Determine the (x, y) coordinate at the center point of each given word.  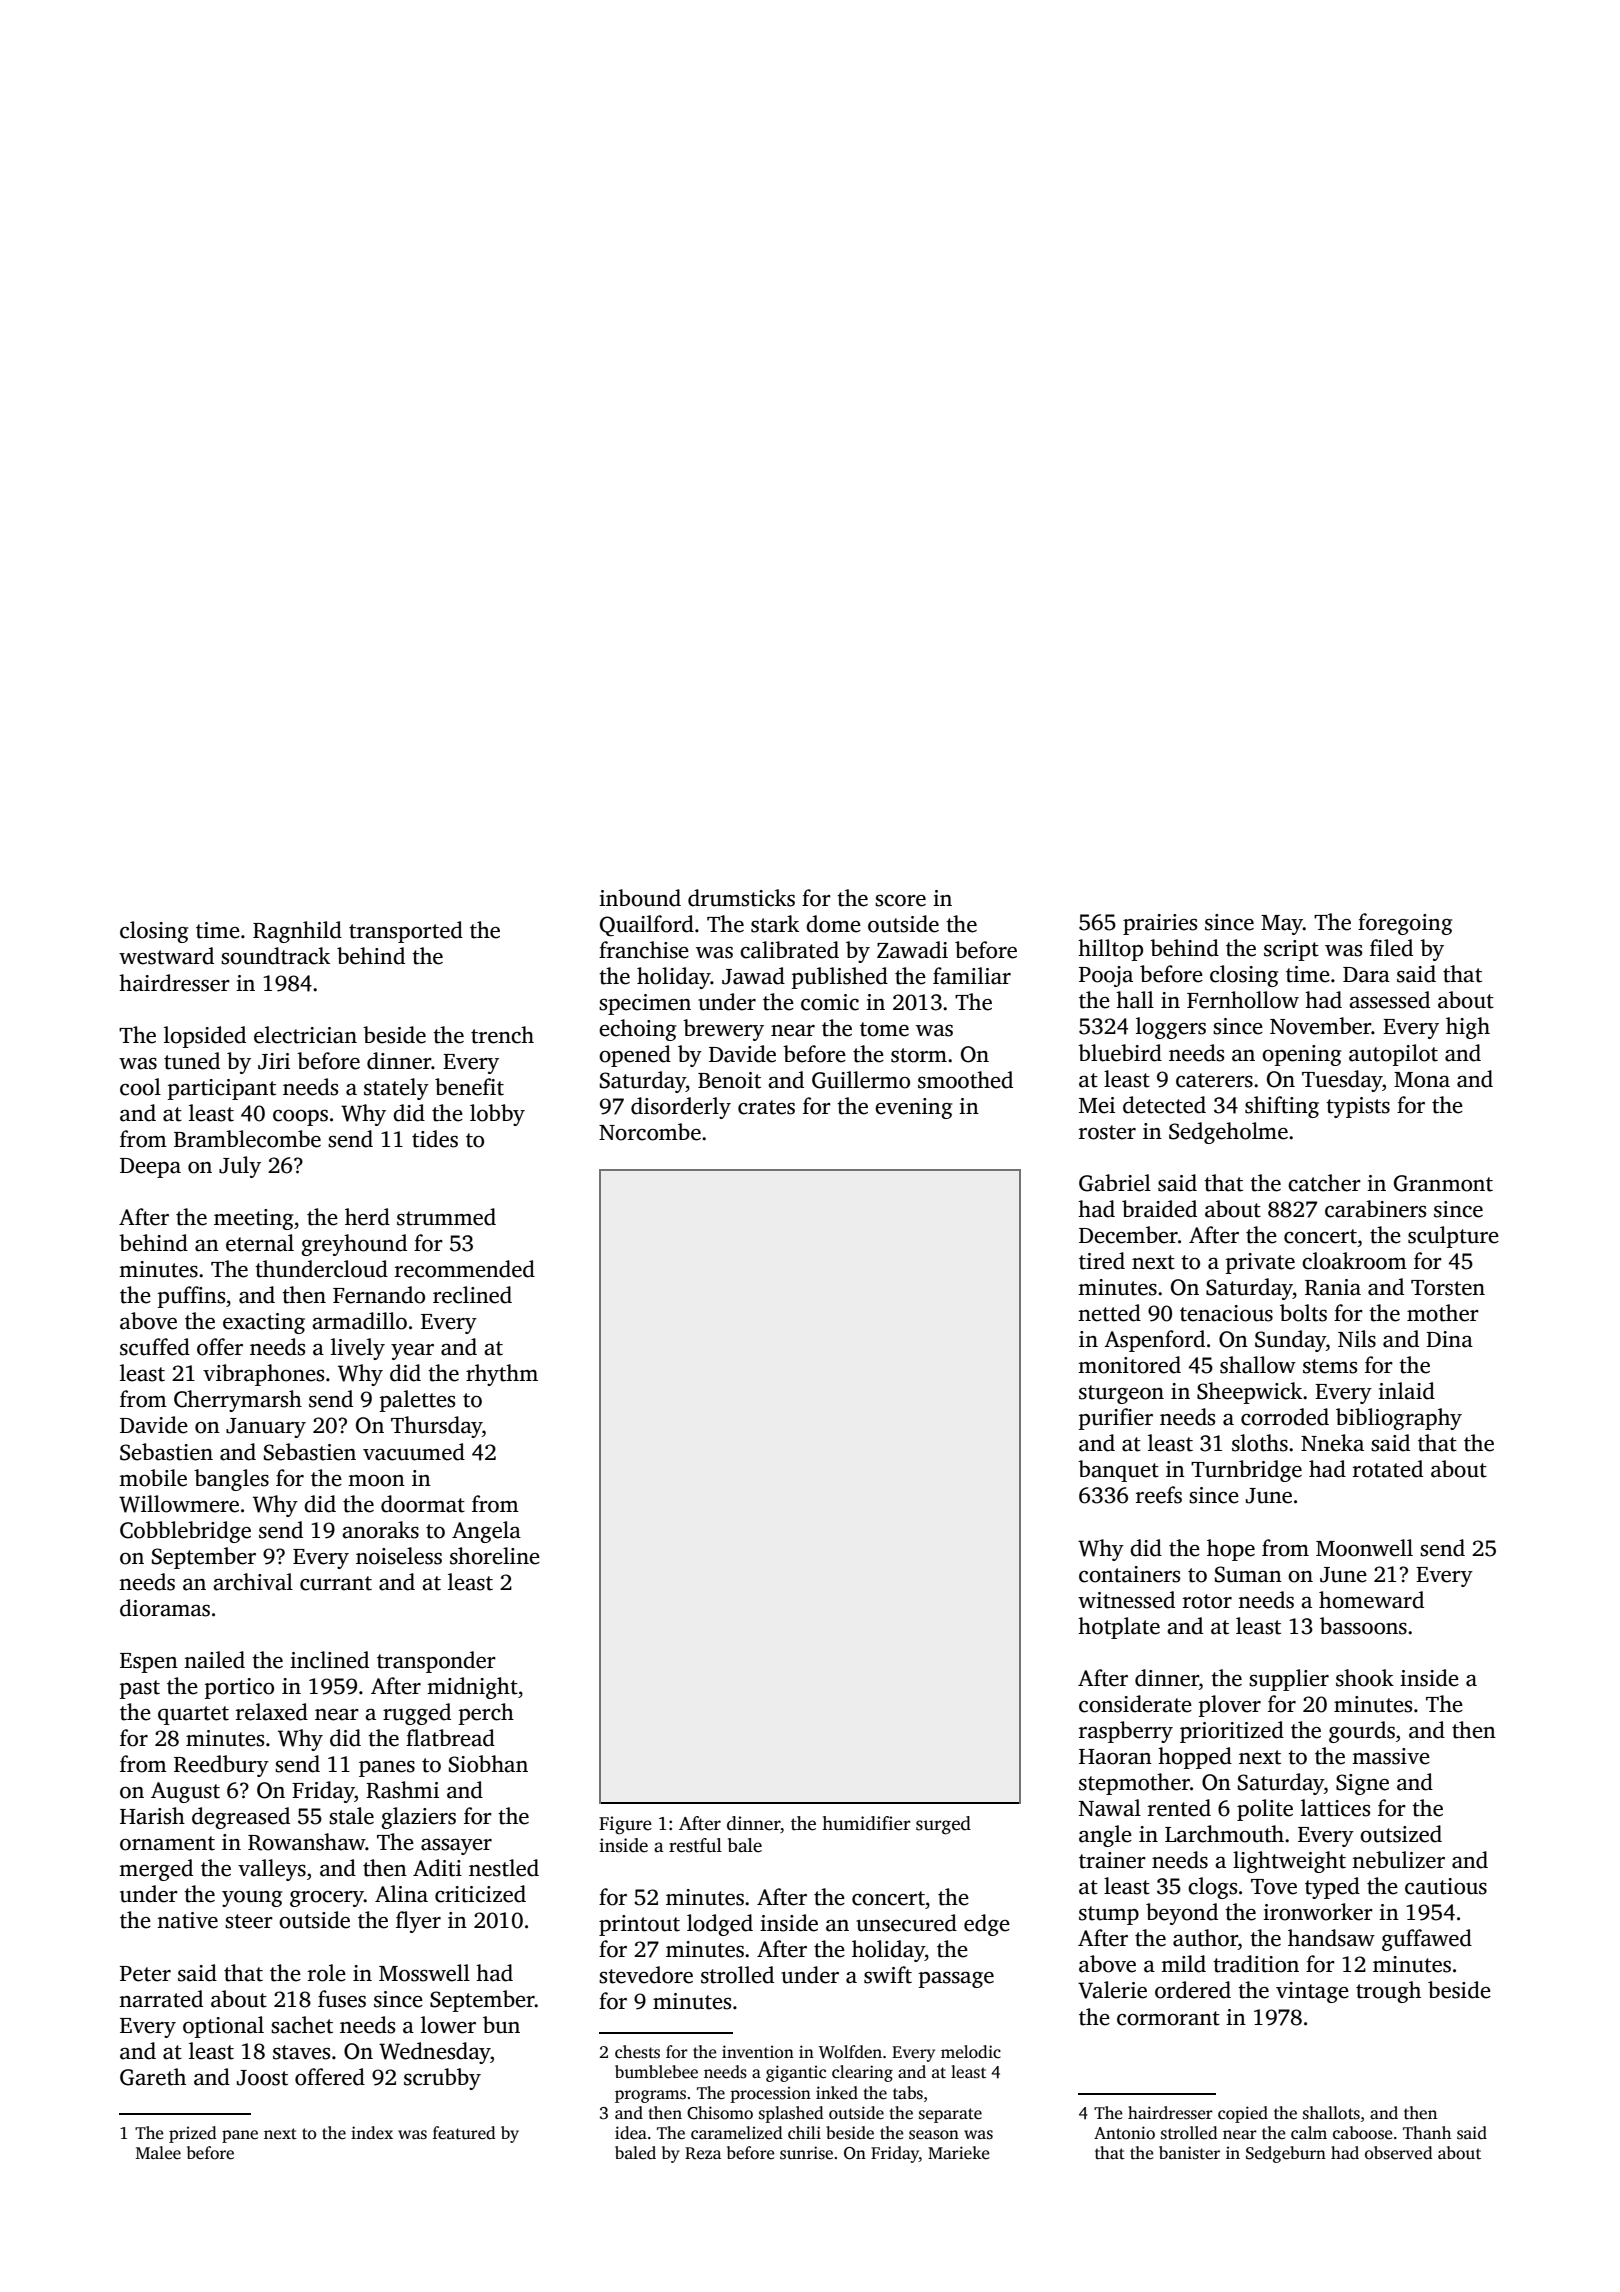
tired (1102, 1261)
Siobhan (488, 1764)
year (412, 1352)
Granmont (1443, 1183)
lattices (1335, 1808)
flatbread (450, 1738)
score (900, 901)
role (327, 1973)
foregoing (1405, 924)
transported (406, 932)
